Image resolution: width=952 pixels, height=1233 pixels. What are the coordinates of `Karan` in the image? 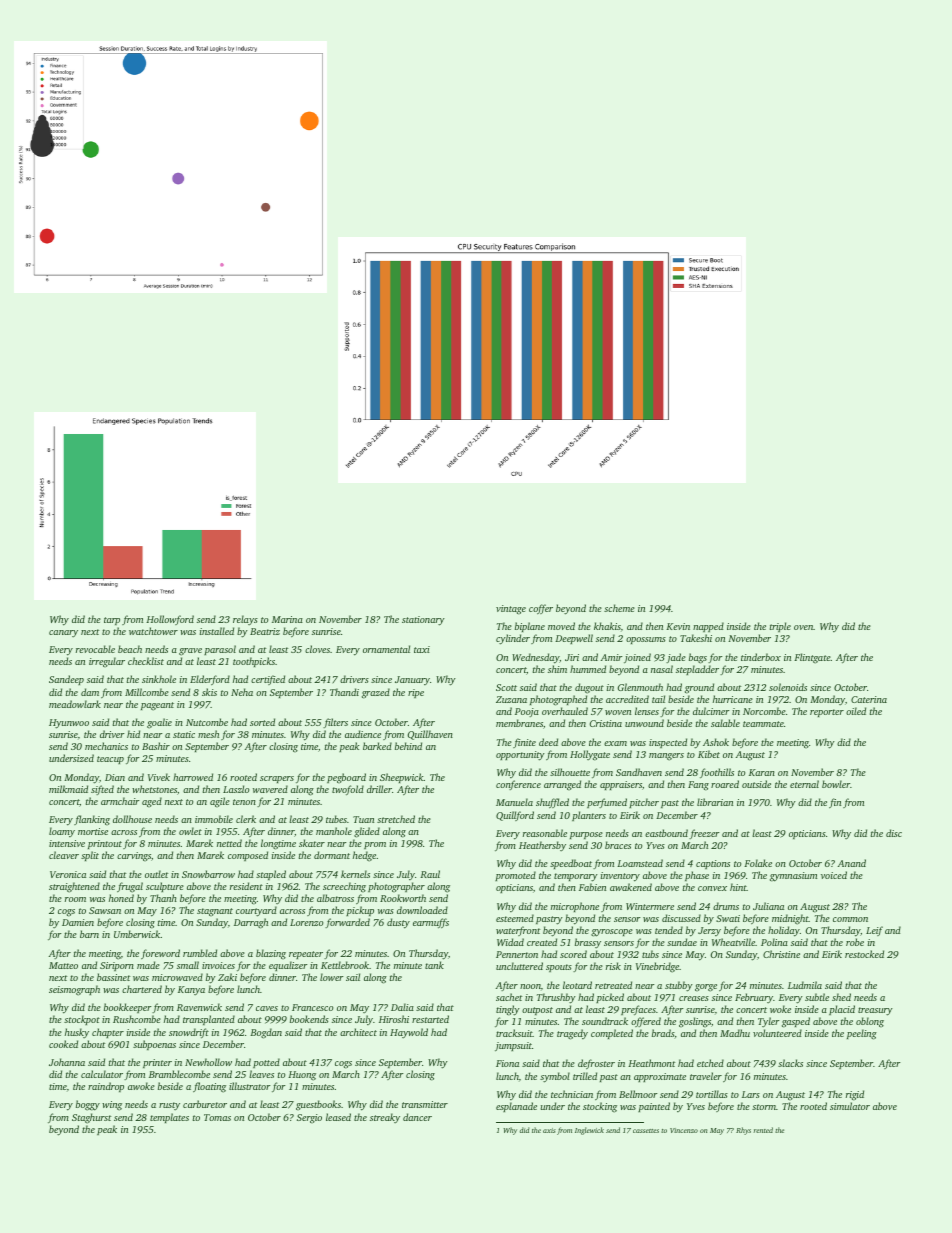 It's located at (762, 772).
